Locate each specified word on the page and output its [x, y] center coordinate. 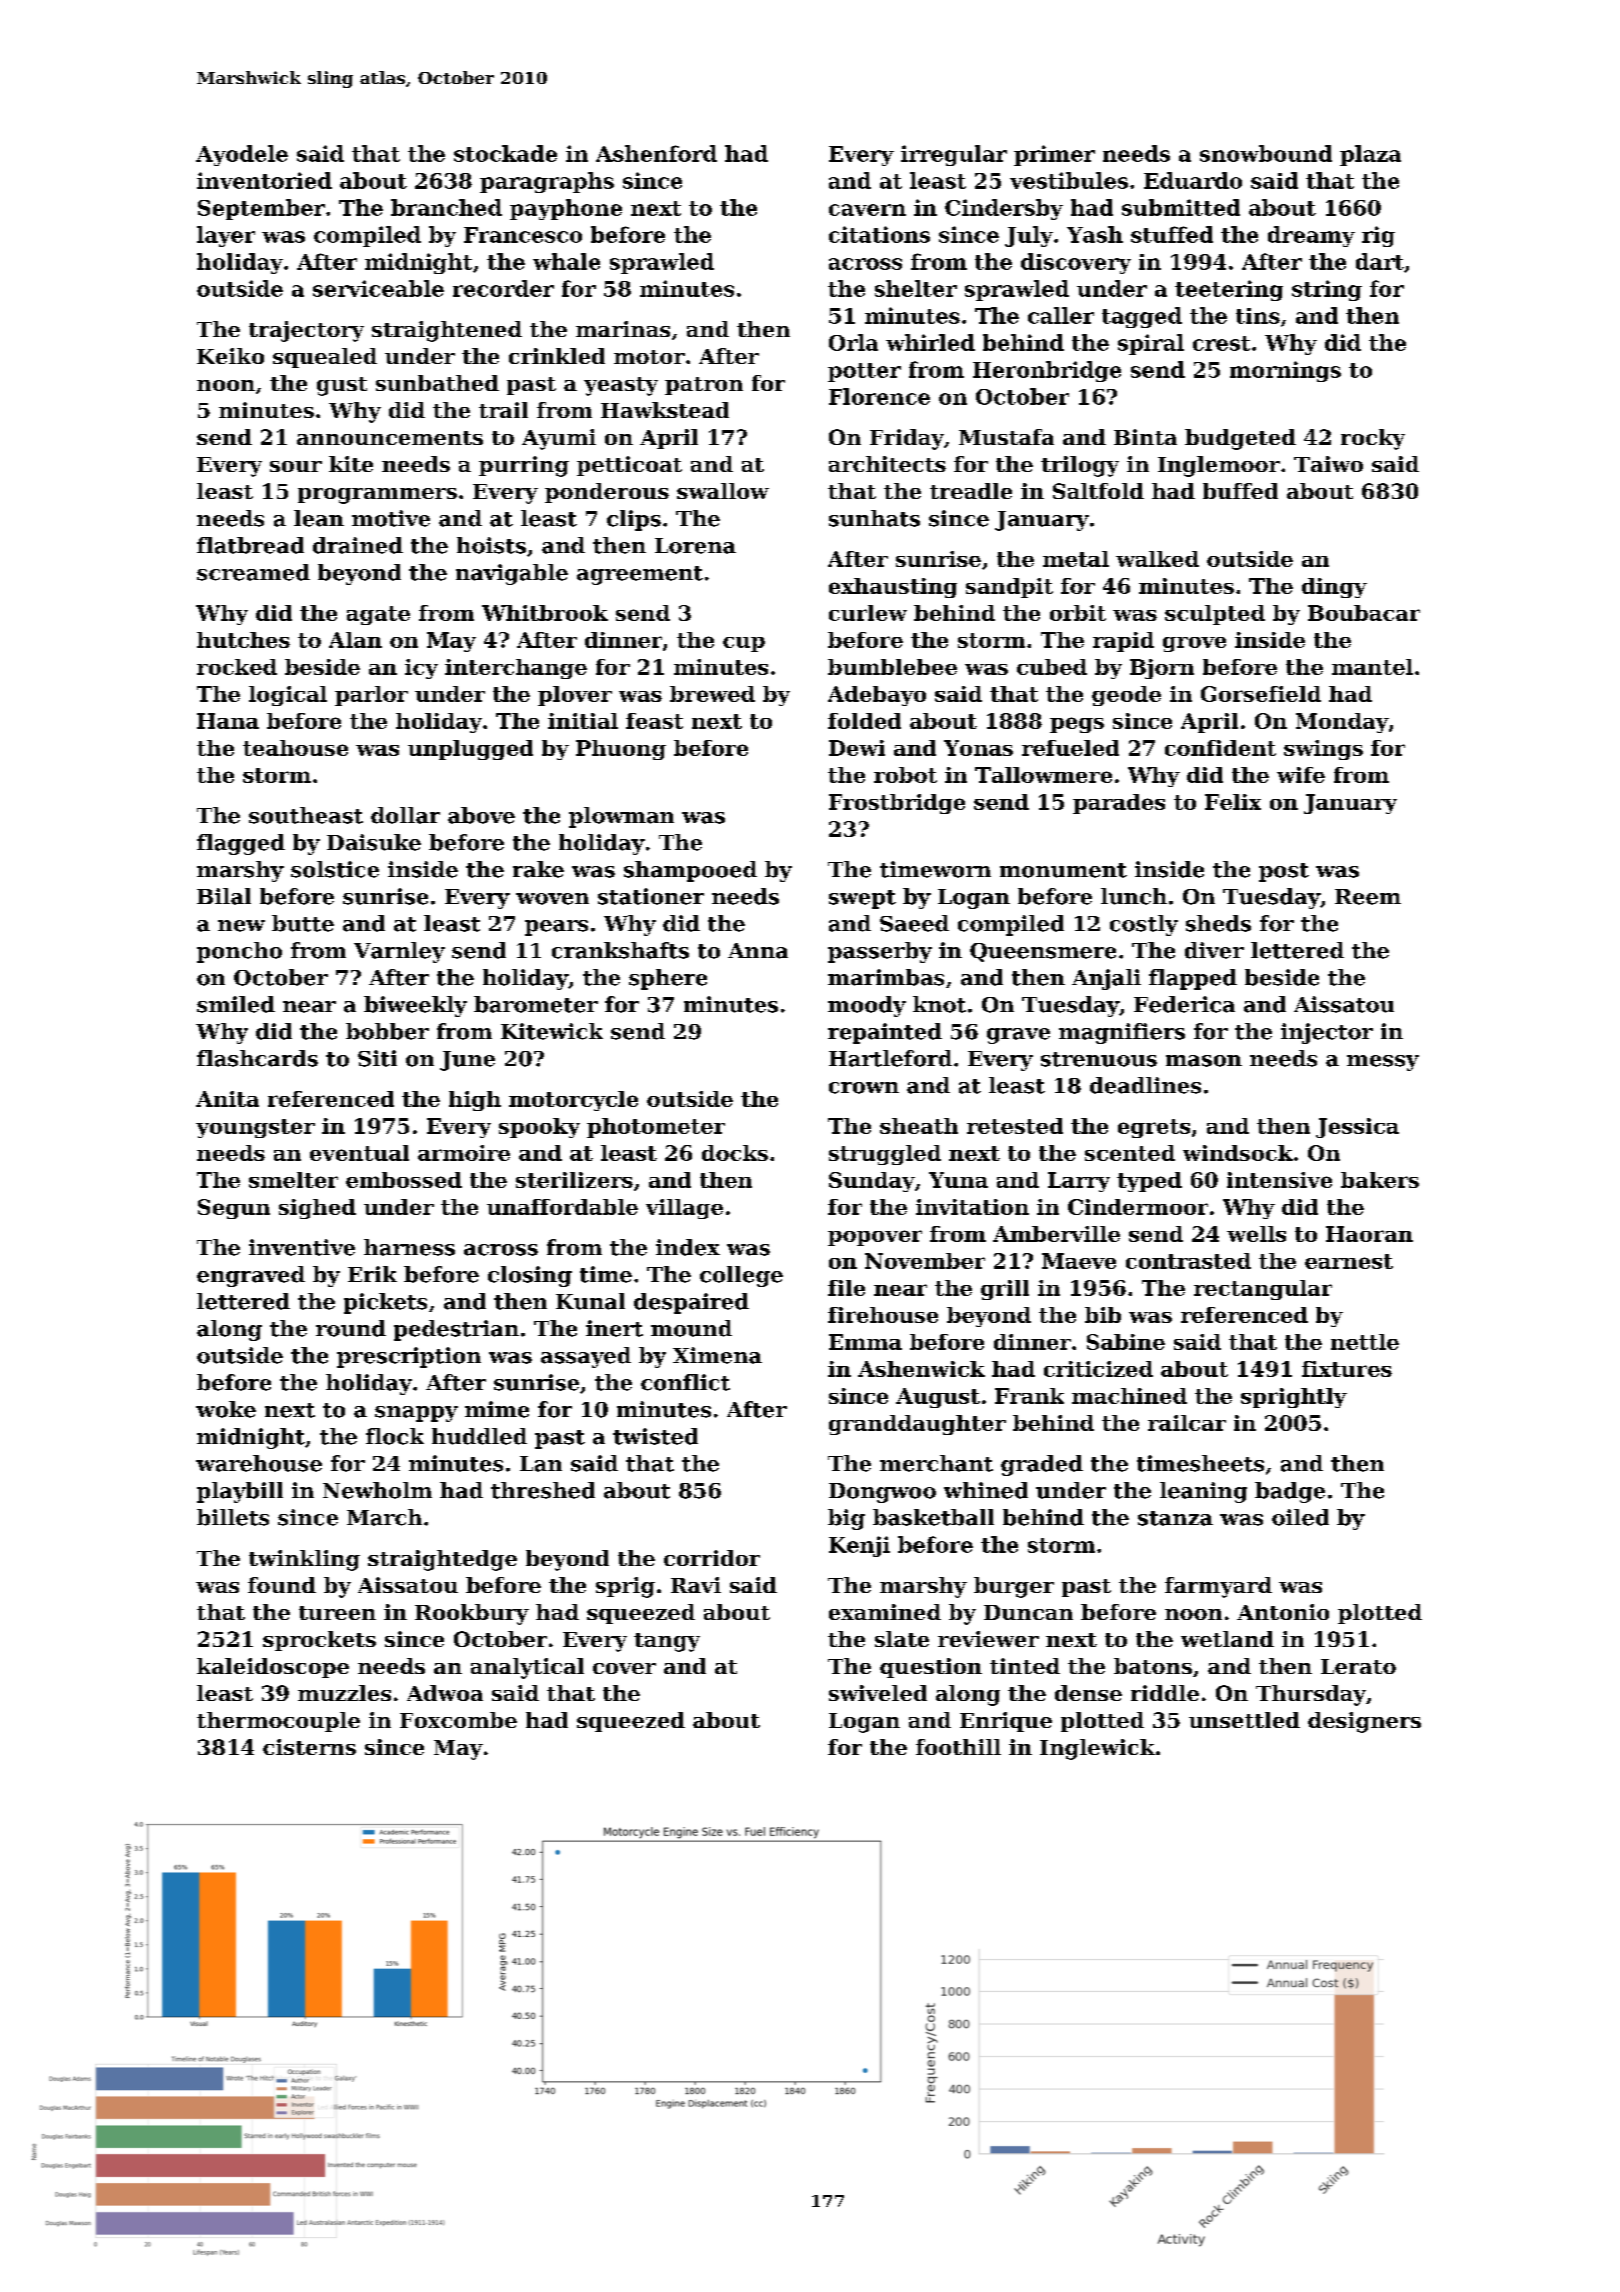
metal [1076, 559]
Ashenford [656, 153]
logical [288, 696]
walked [1157, 559]
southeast [306, 815]
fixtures [1347, 1369]
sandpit [1009, 588]
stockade [505, 153]
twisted [655, 1436]
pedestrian [456, 1330]
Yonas [978, 748]
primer [1054, 155]
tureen [337, 1613]
